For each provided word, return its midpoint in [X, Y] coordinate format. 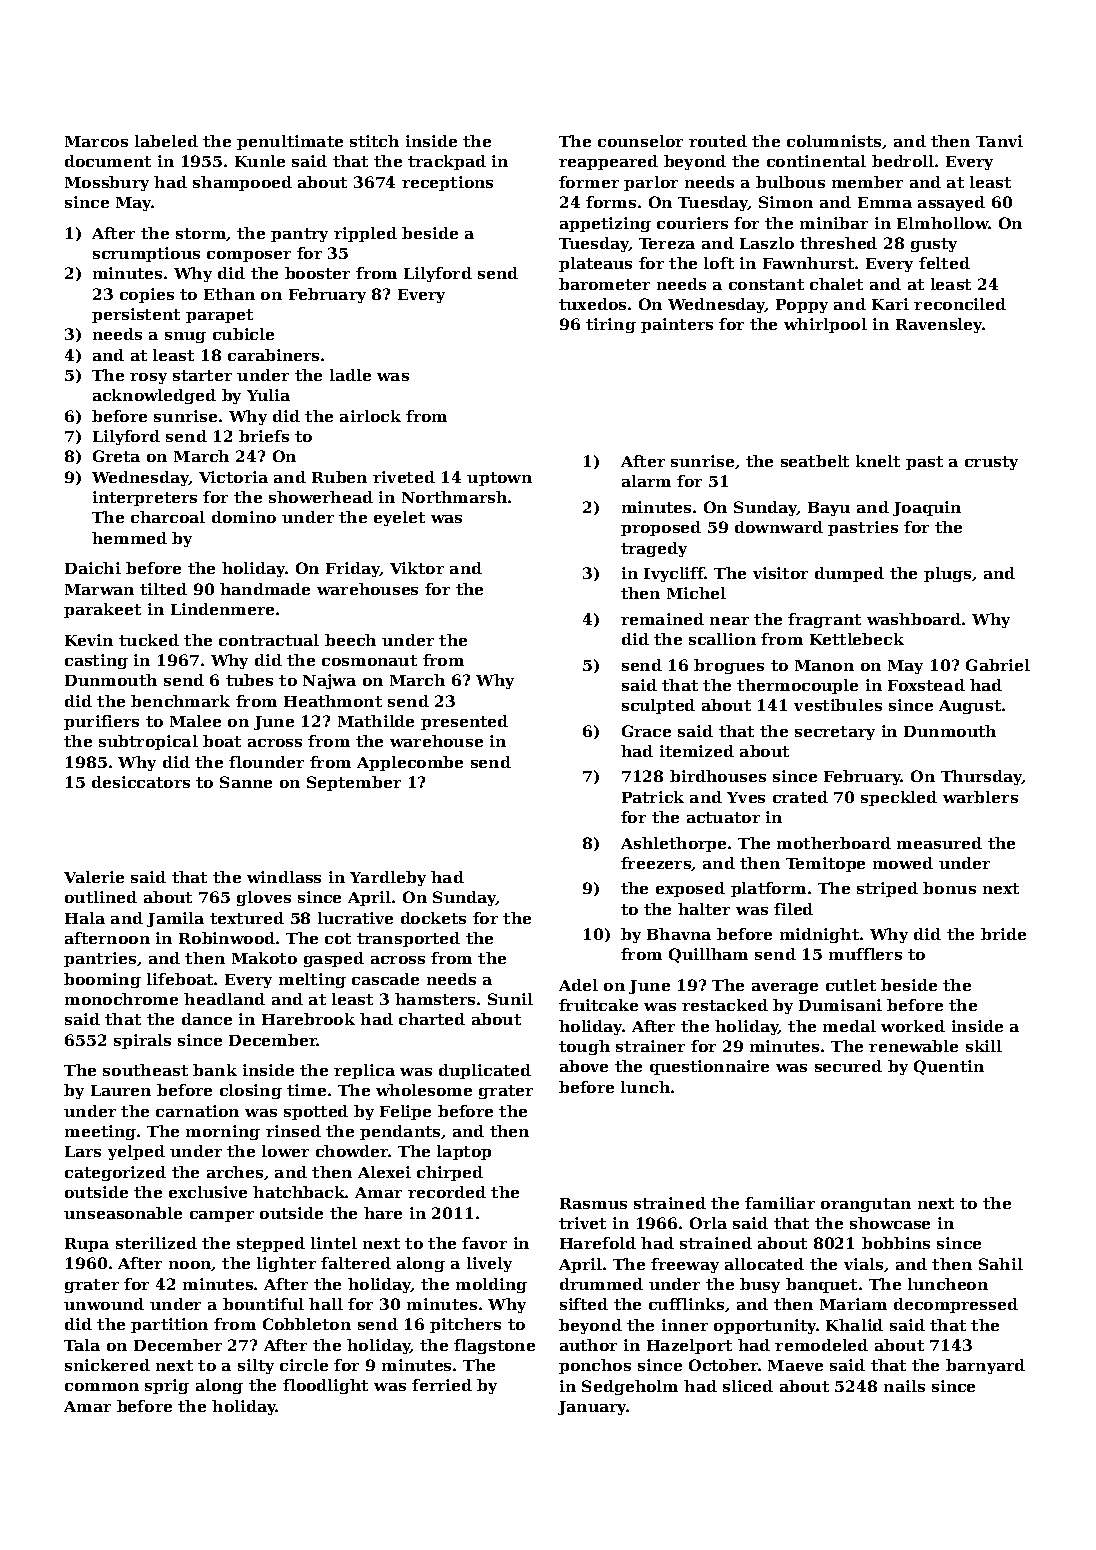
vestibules [838, 705]
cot [338, 938]
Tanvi [999, 141]
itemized [697, 751]
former [589, 182]
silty [256, 1366]
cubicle [243, 334]
